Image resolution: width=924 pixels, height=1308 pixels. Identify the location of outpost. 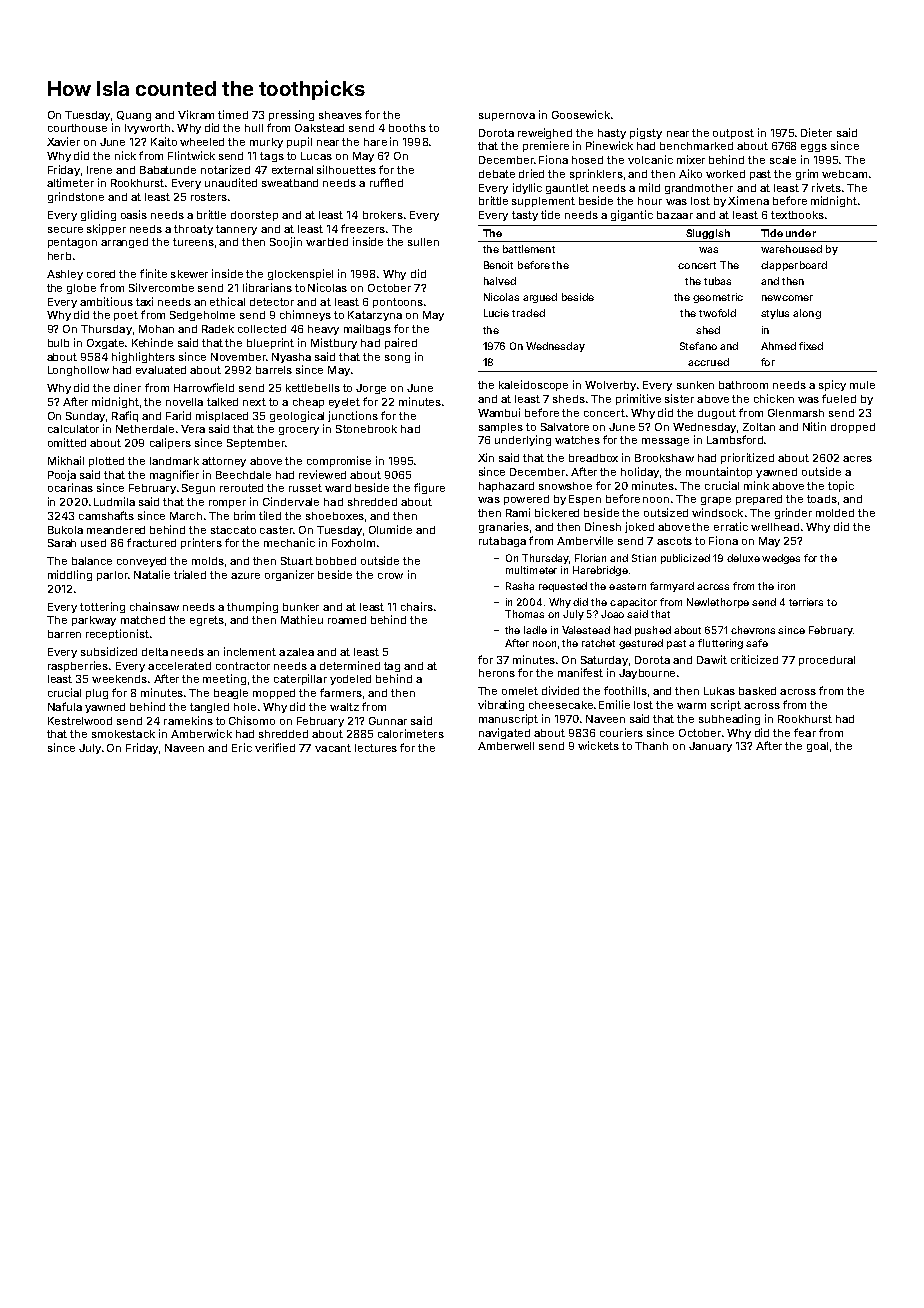
(733, 134).
